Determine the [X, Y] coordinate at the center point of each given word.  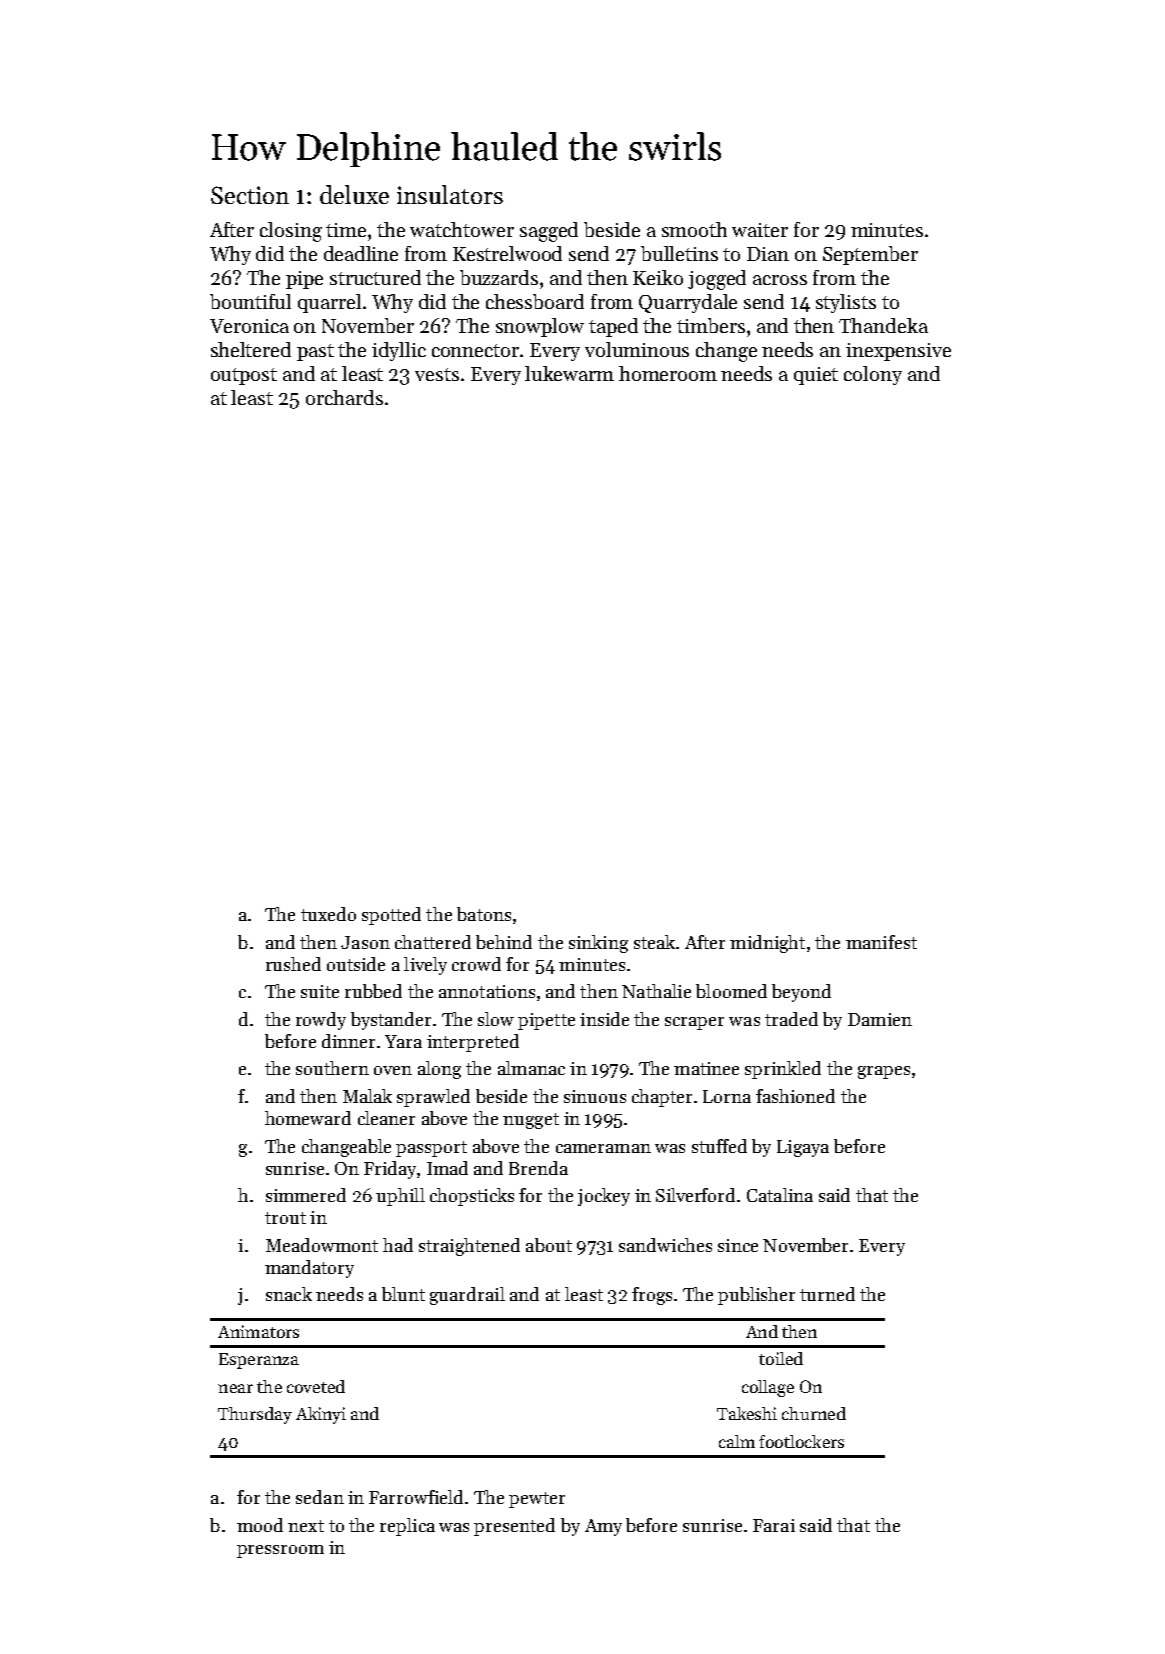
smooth [694, 229]
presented [514, 1527]
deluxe [354, 194]
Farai [774, 1525]
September [870, 255]
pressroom [280, 1551]
